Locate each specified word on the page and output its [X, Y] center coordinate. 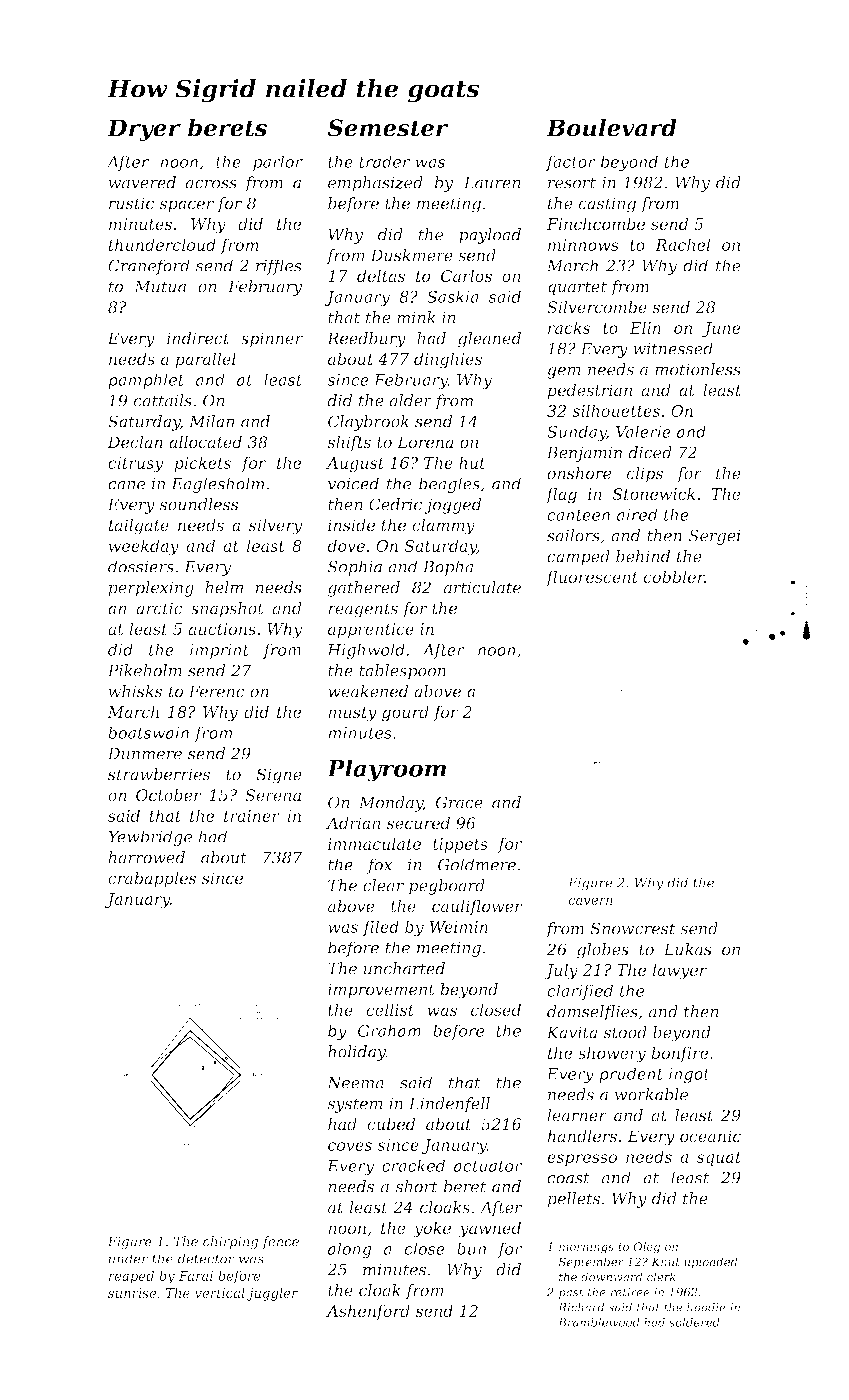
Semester [388, 128]
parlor [278, 163]
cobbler [674, 576]
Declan [135, 442]
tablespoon [402, 672]
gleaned [489, 340]
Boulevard [611, 128]
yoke [432, 1229]
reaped [131, 1277]
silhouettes [616, 410]
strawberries [159, 774]
